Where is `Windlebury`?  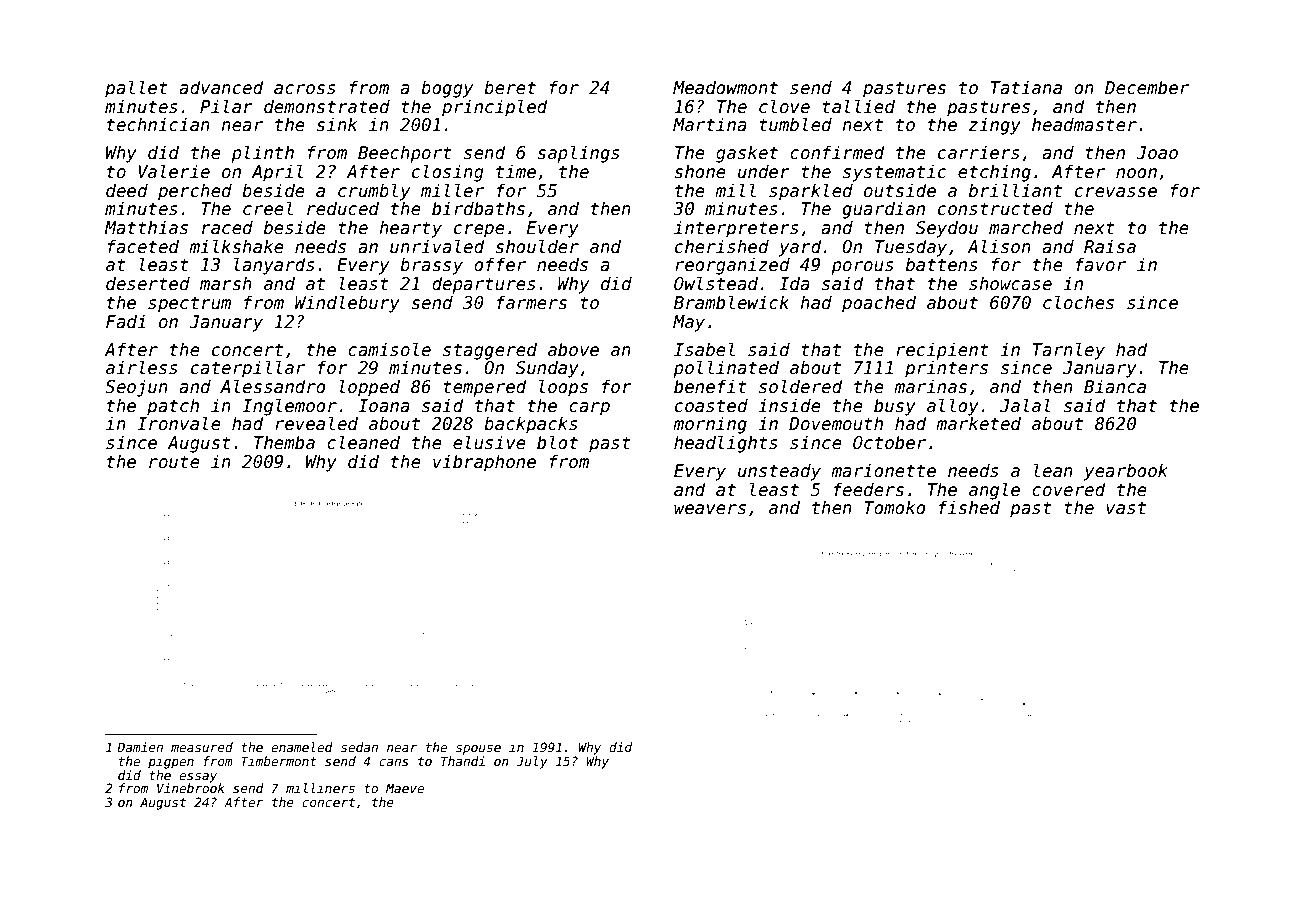 Windlebury is located at coordinates (347, 304).
